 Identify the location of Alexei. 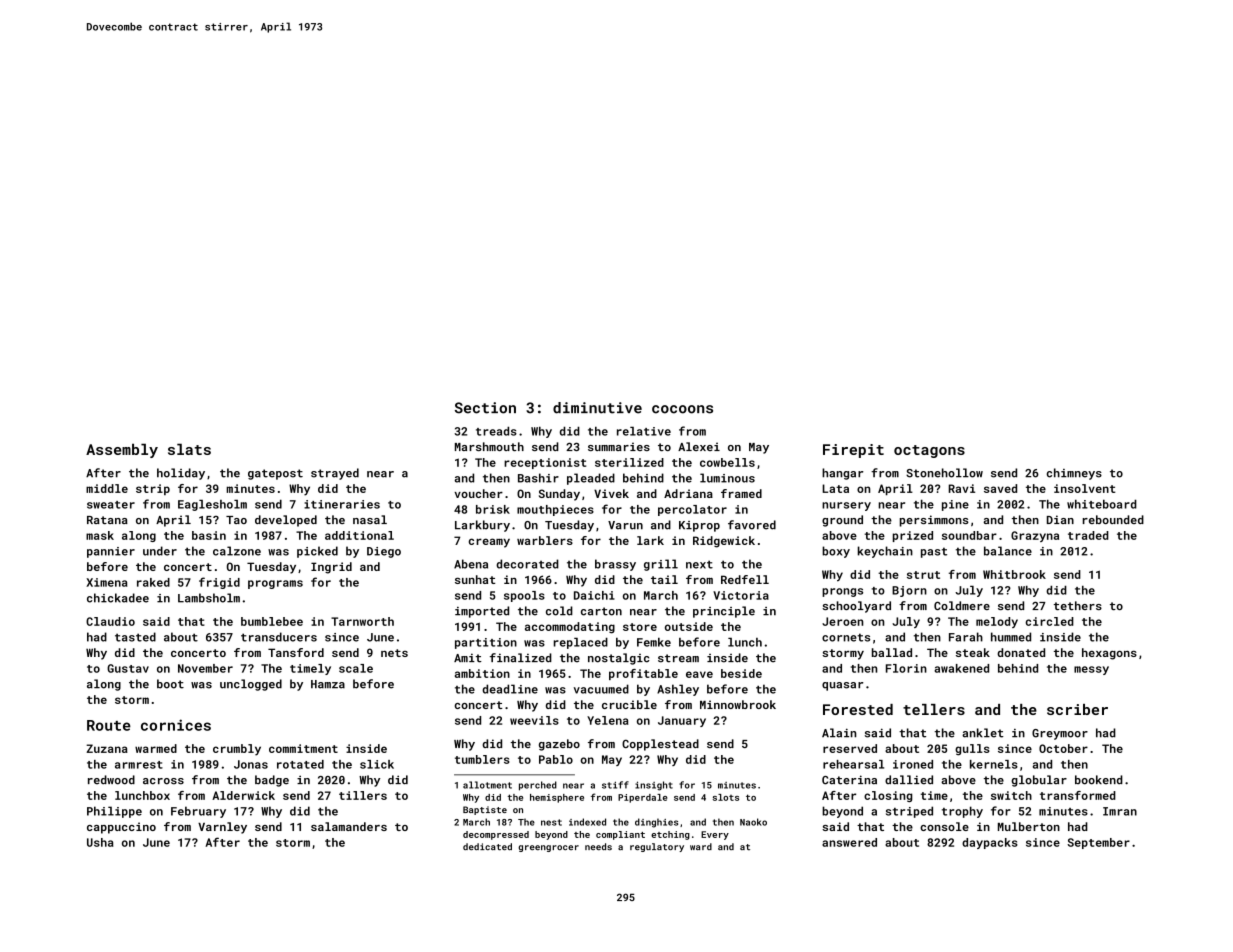
(699, 446).
